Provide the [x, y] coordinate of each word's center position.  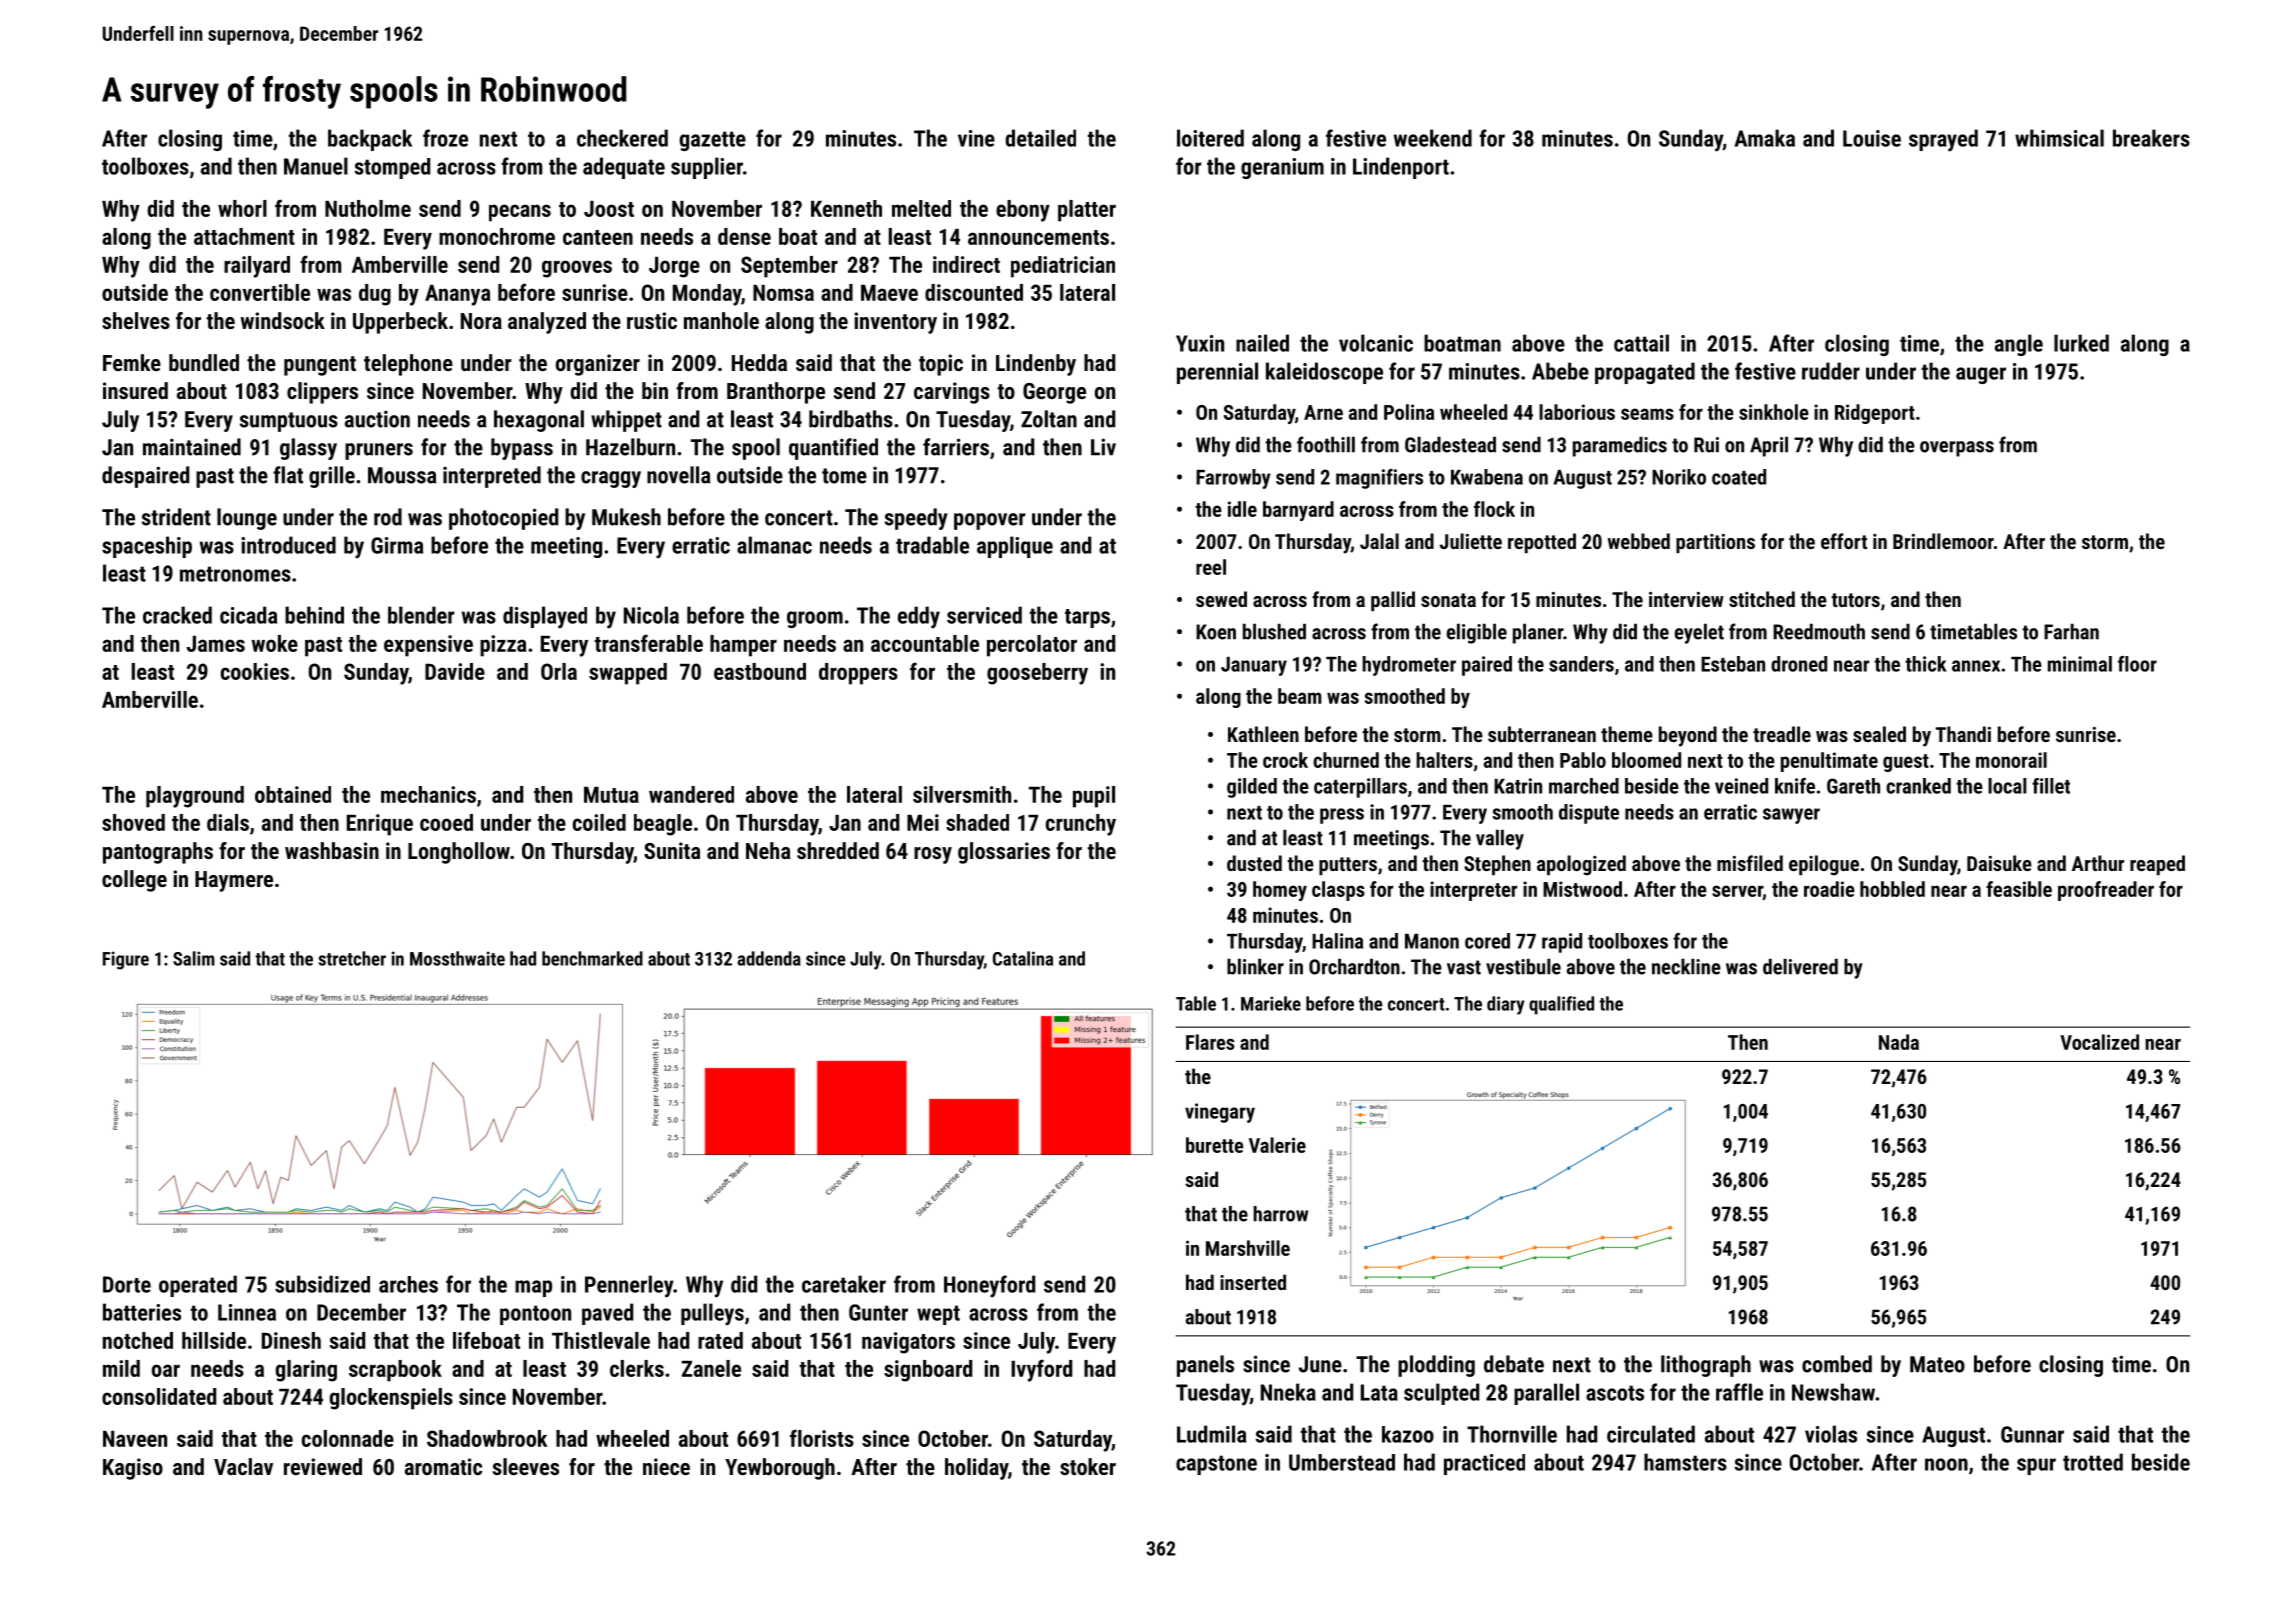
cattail [1641, 343]
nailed [1262, 343]
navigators [908, 1343]
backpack [370, 140]
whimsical [2059, 138]
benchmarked [592, 958]
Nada [1899, 1042]
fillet [2051, 786]
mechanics [428, 794]
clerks [637, 1368]
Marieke [1271, 1003]
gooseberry [1037, 674]
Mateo [1937, 1364]
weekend [1433, 138]
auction [377, 419]
